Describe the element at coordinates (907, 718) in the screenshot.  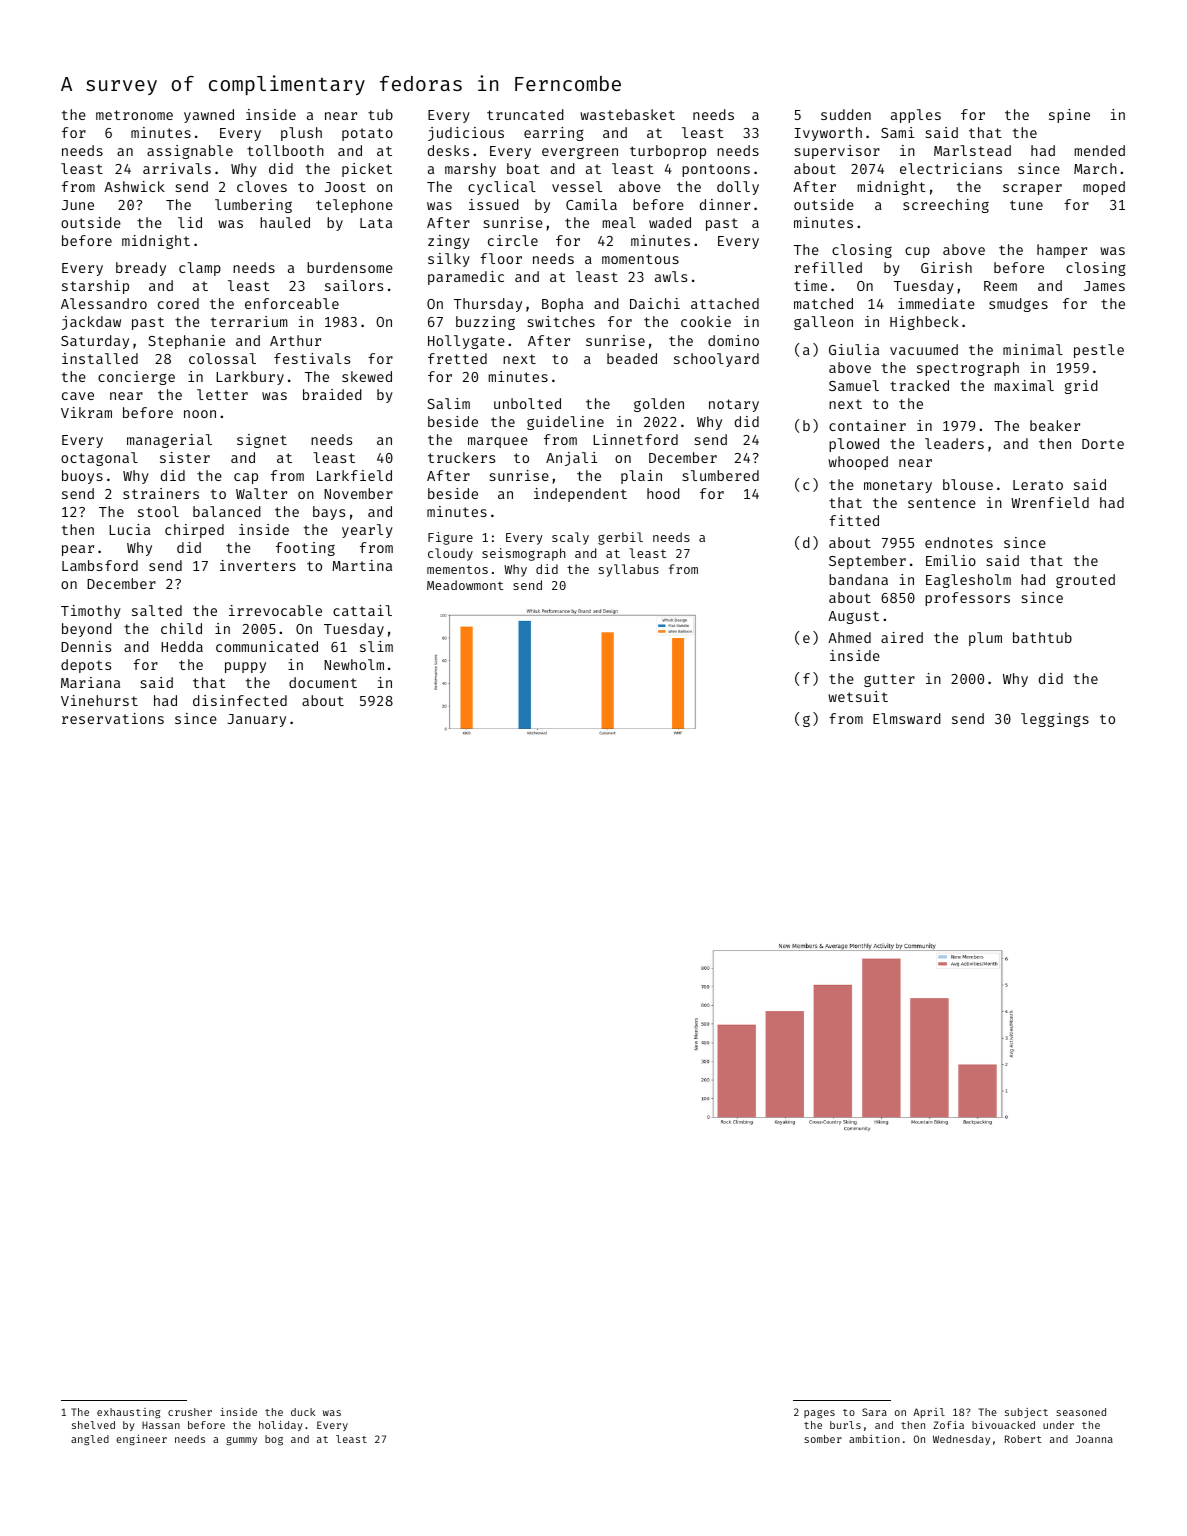
I see `Elmsward` at that location.
